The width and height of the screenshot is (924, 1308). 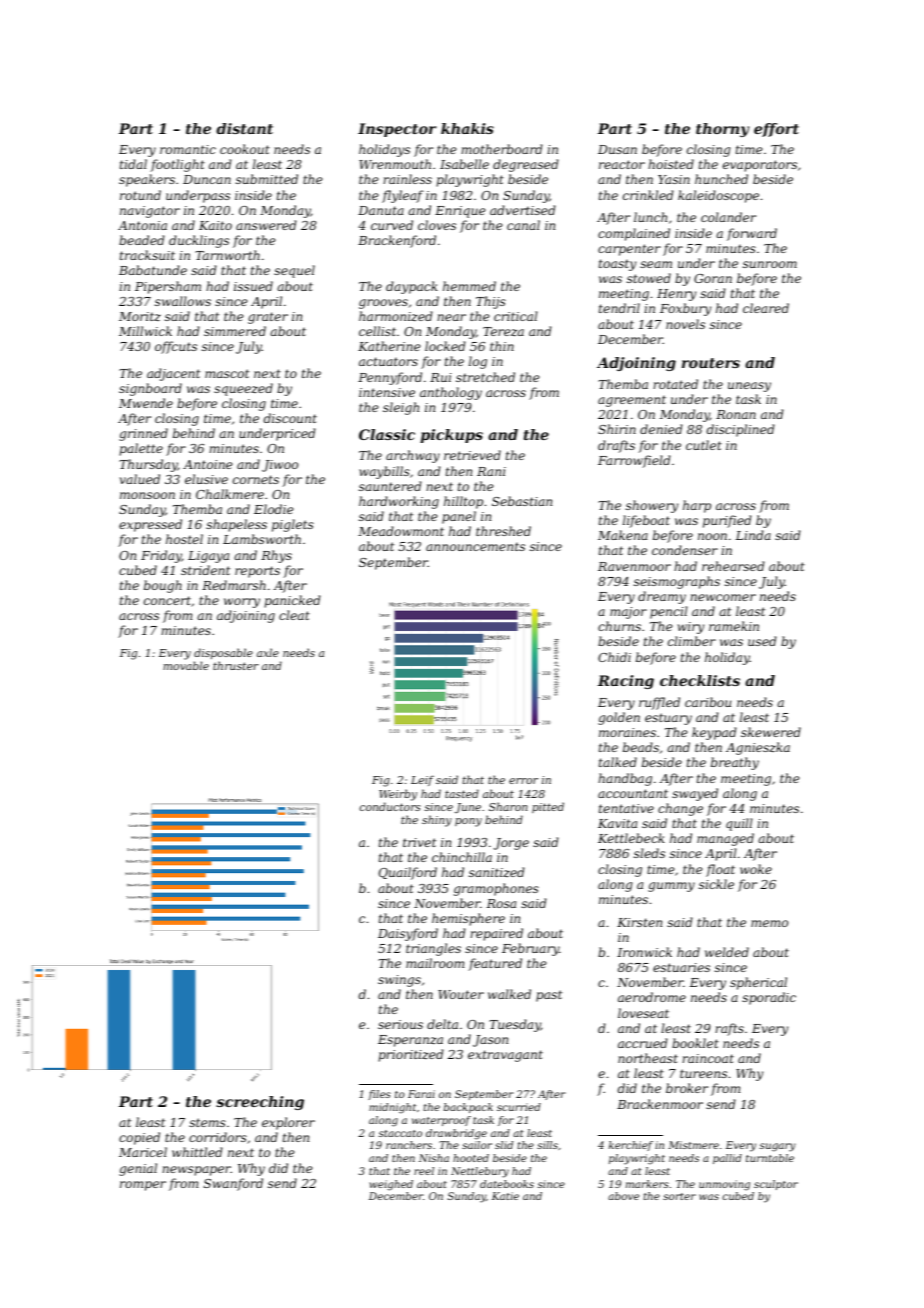 I want to click on evaporators, so click(x=760, y=166).
